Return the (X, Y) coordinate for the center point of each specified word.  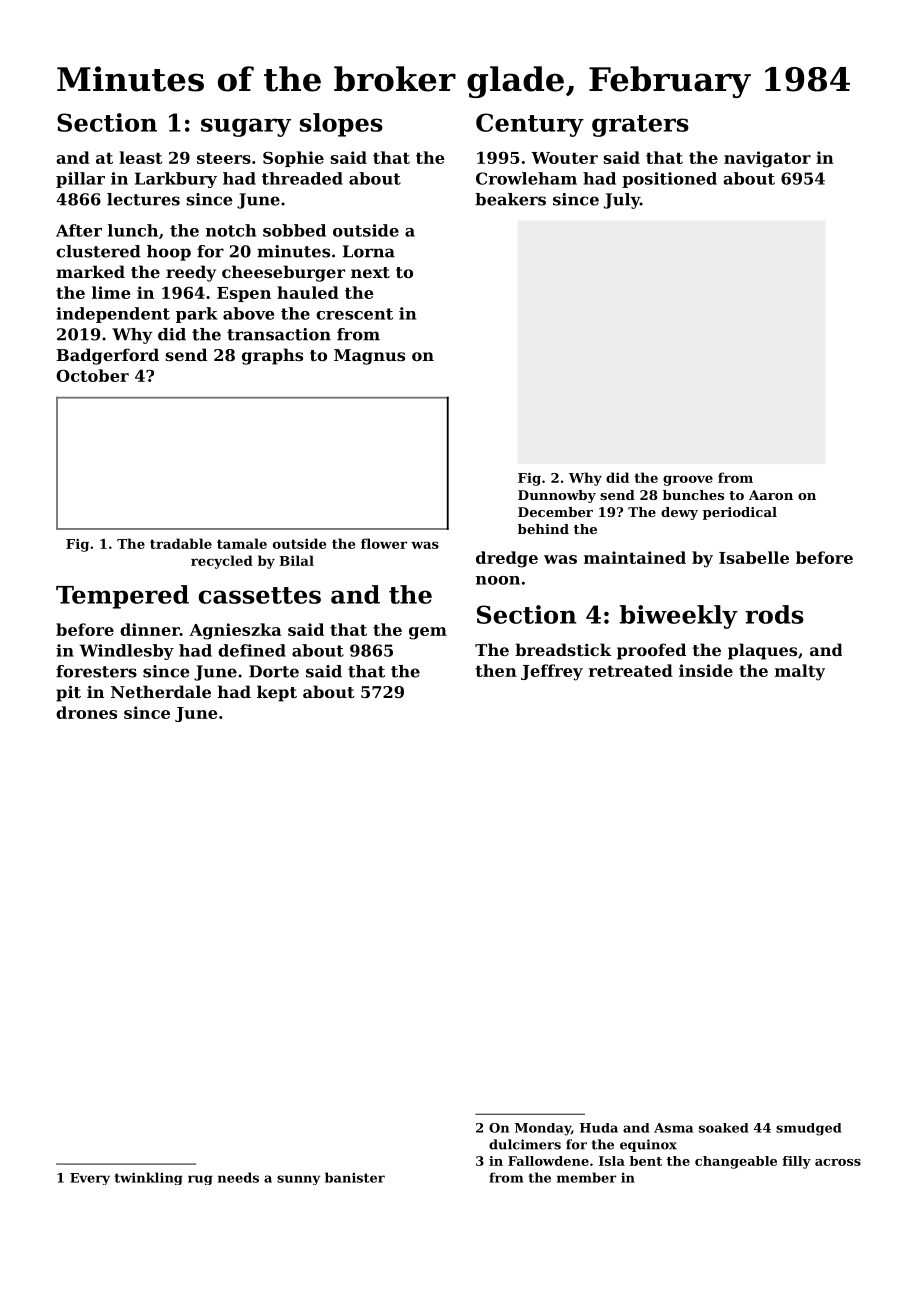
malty (800, 672)
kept (277, 693)
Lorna (369, 251)
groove (688, 480)
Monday (543, 1129)
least (140, 157)
